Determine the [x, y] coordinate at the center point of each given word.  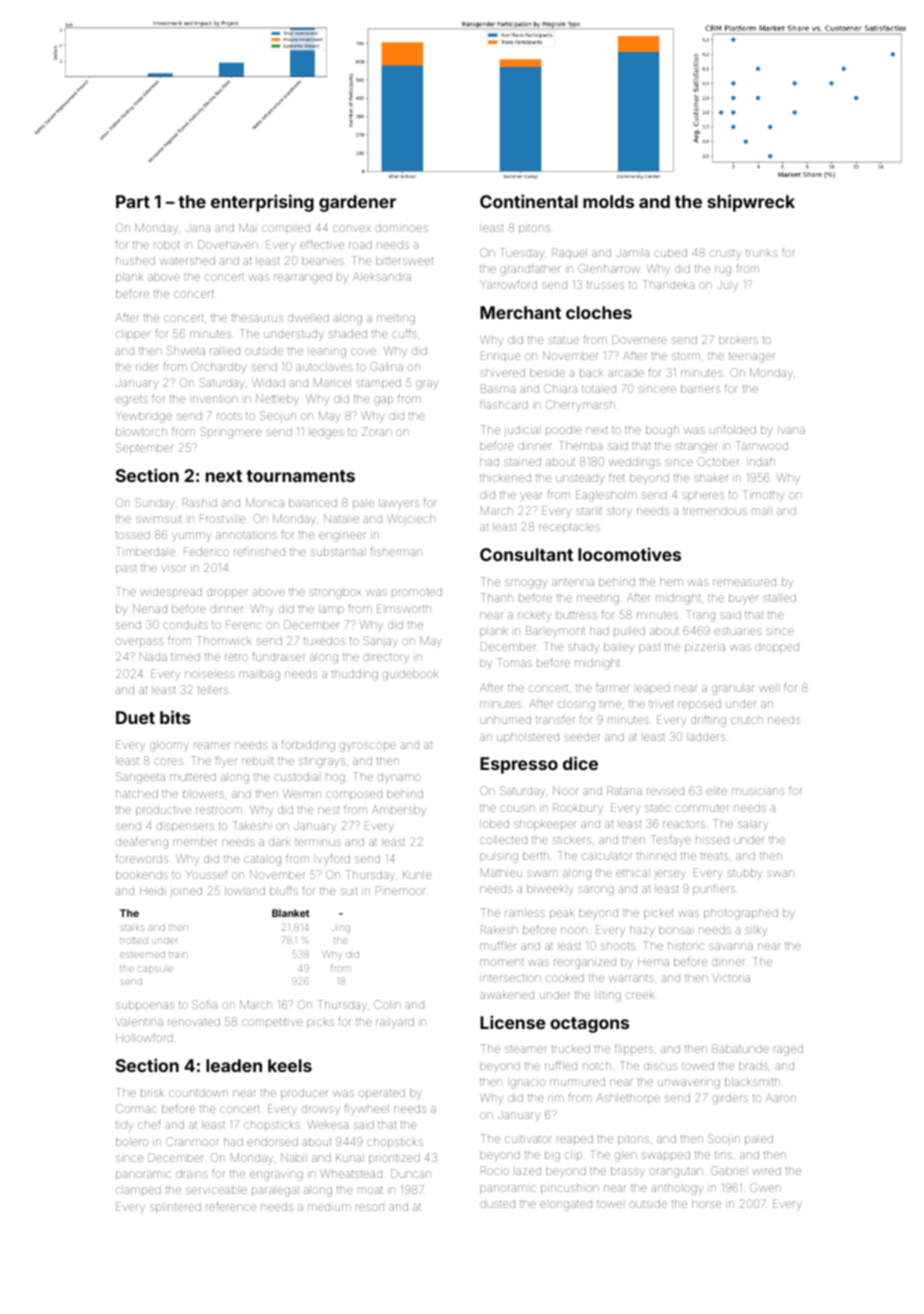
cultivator [528, 1139]
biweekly [550, 890]
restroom [219, 810]
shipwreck [751, 203]
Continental [529, 201]
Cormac [136, 1108]
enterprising [262, 203]
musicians [758, 791]
